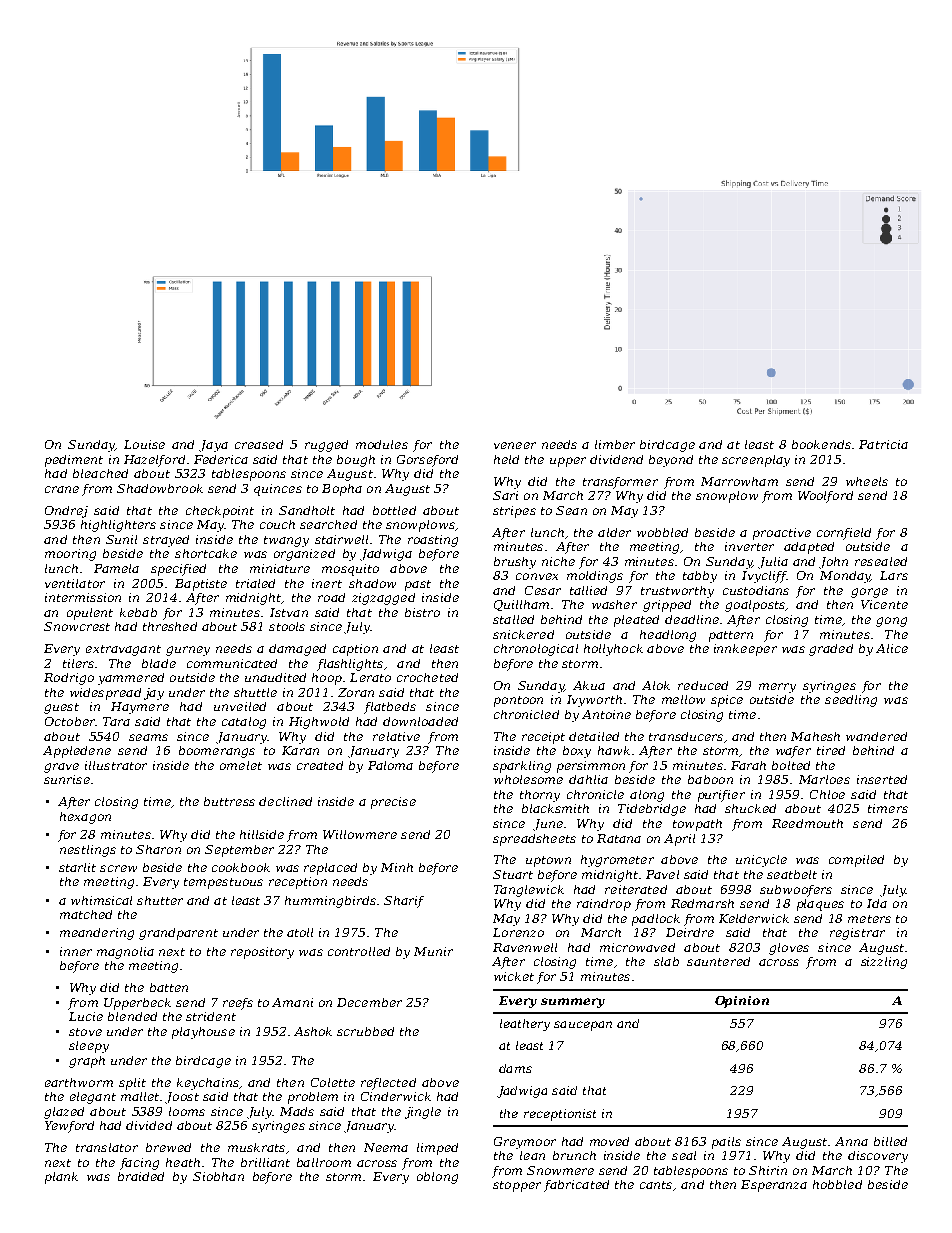 This page has height=1233, width=952. Describe the element at coordinates (125, 953) in the page. I see `magnolia` at that location.
